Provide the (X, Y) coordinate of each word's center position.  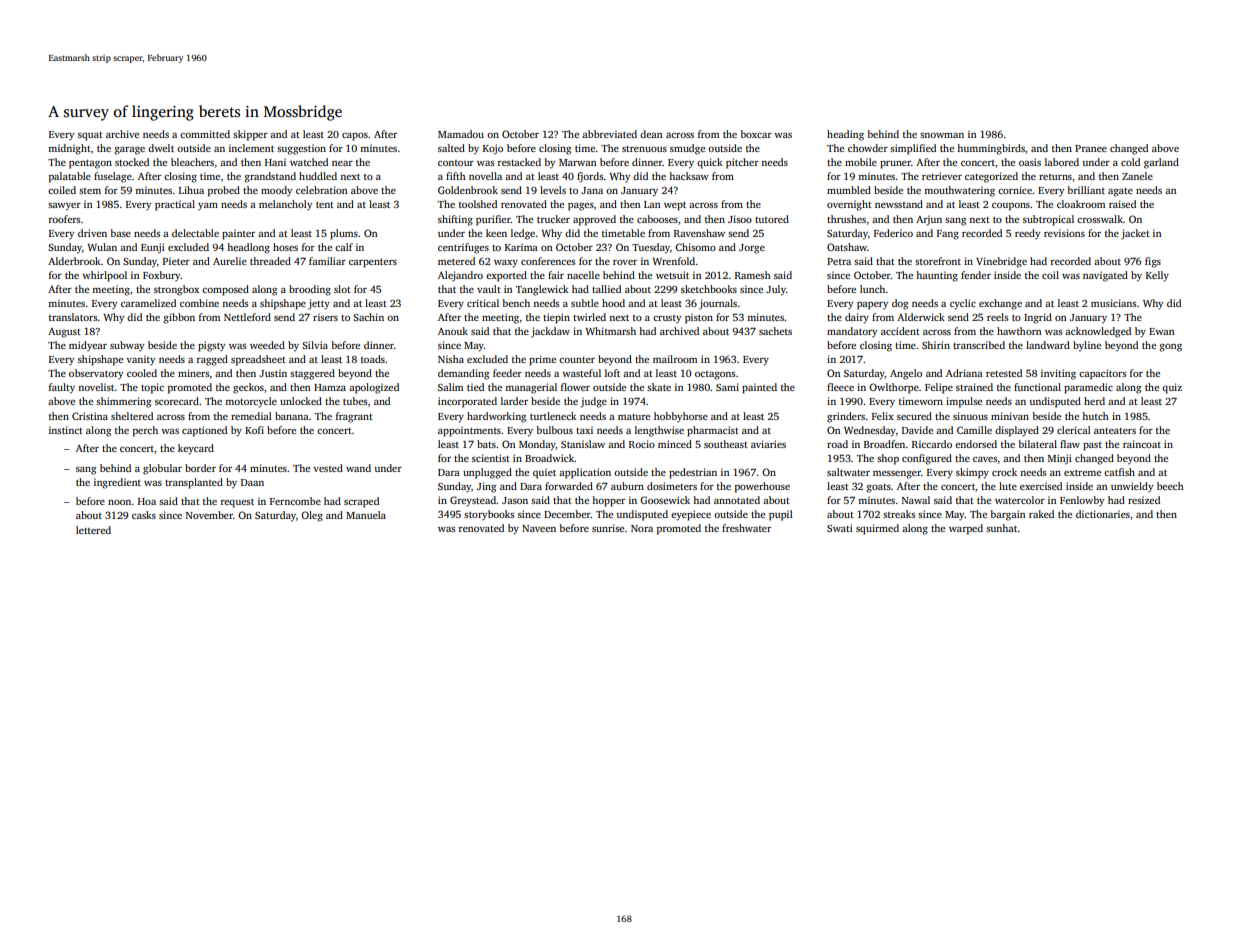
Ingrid (1038, 318)
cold (1130, 162)
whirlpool (104, 276)
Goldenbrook (468, 190)
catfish (1119, 472)
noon (119, 502)
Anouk (453, 331)
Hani (275, 162)
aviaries (768, 444)
